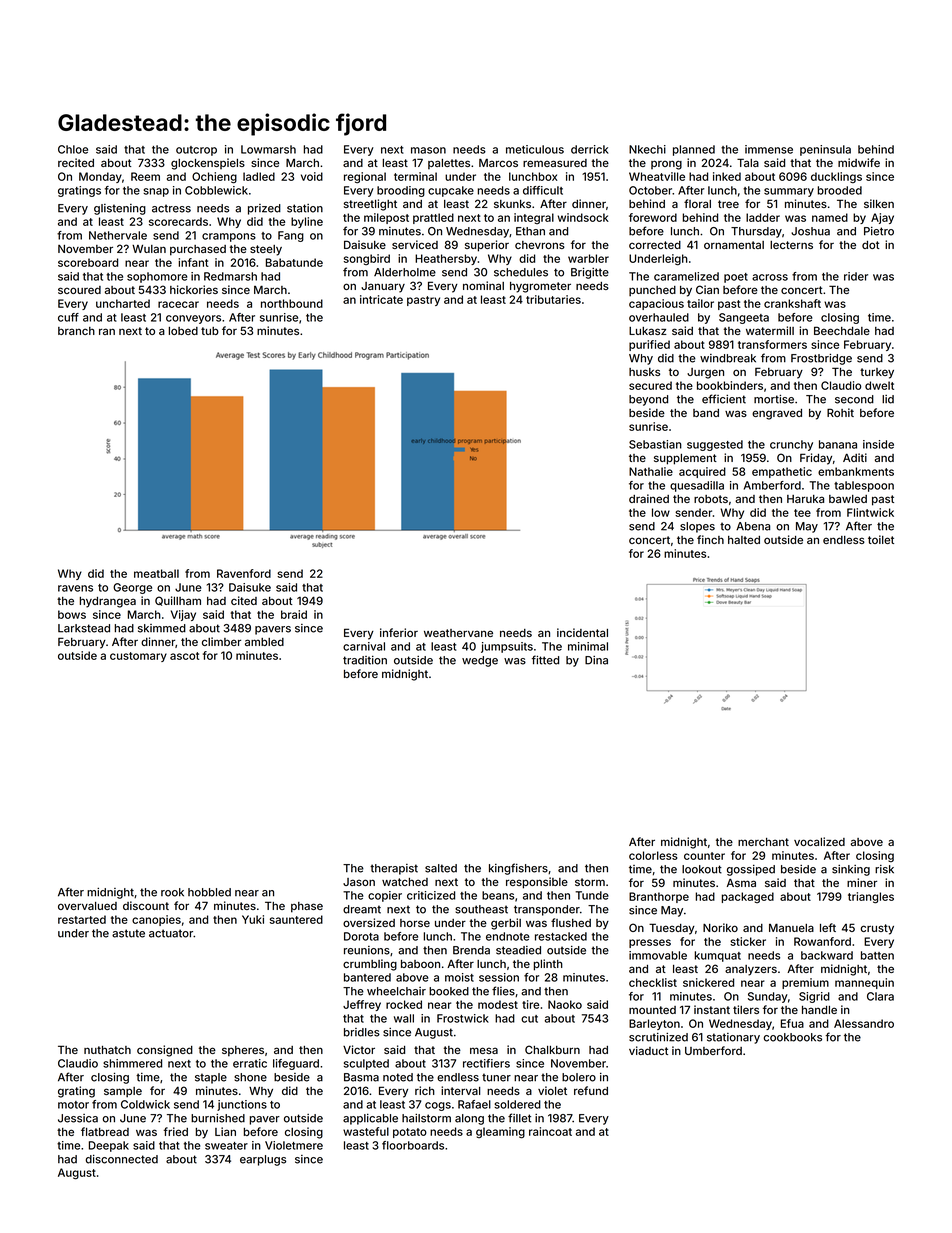 The width and height of the screenshot is (952, 1233). I want to click on Sangeeta, so click(744, 318).
